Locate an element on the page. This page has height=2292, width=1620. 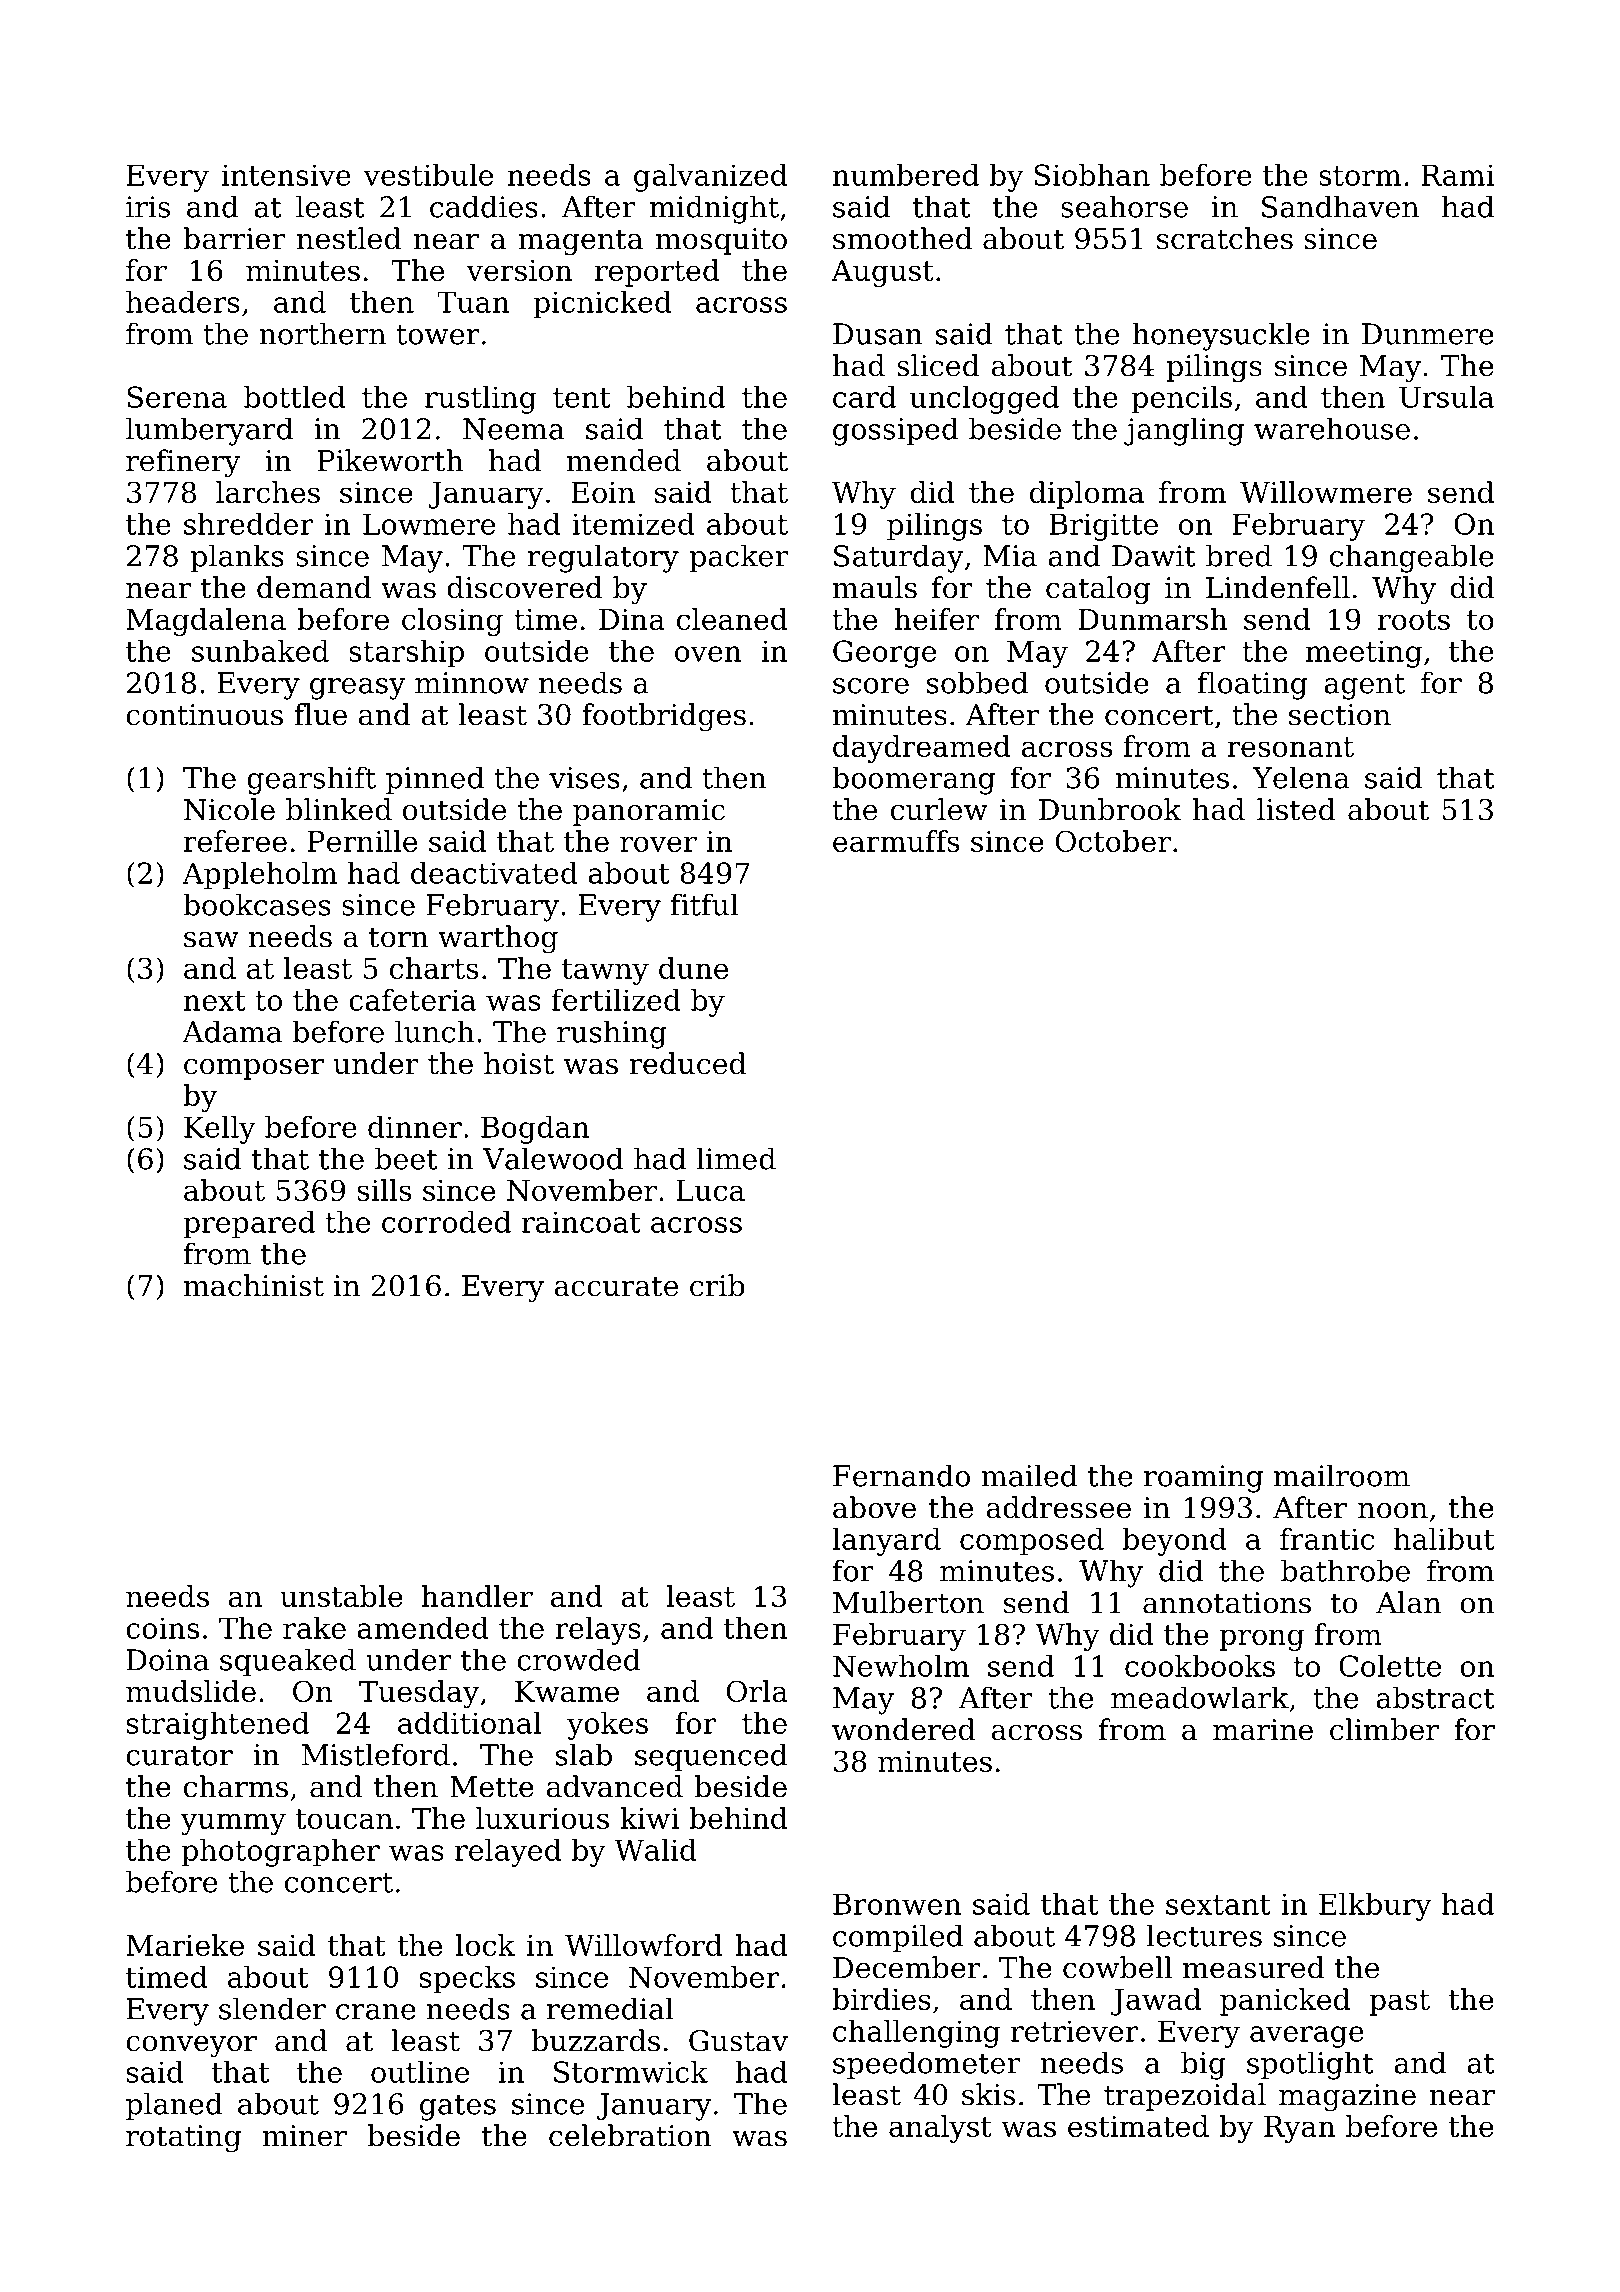
Ryan is located at coordinates (1299, 2129).
